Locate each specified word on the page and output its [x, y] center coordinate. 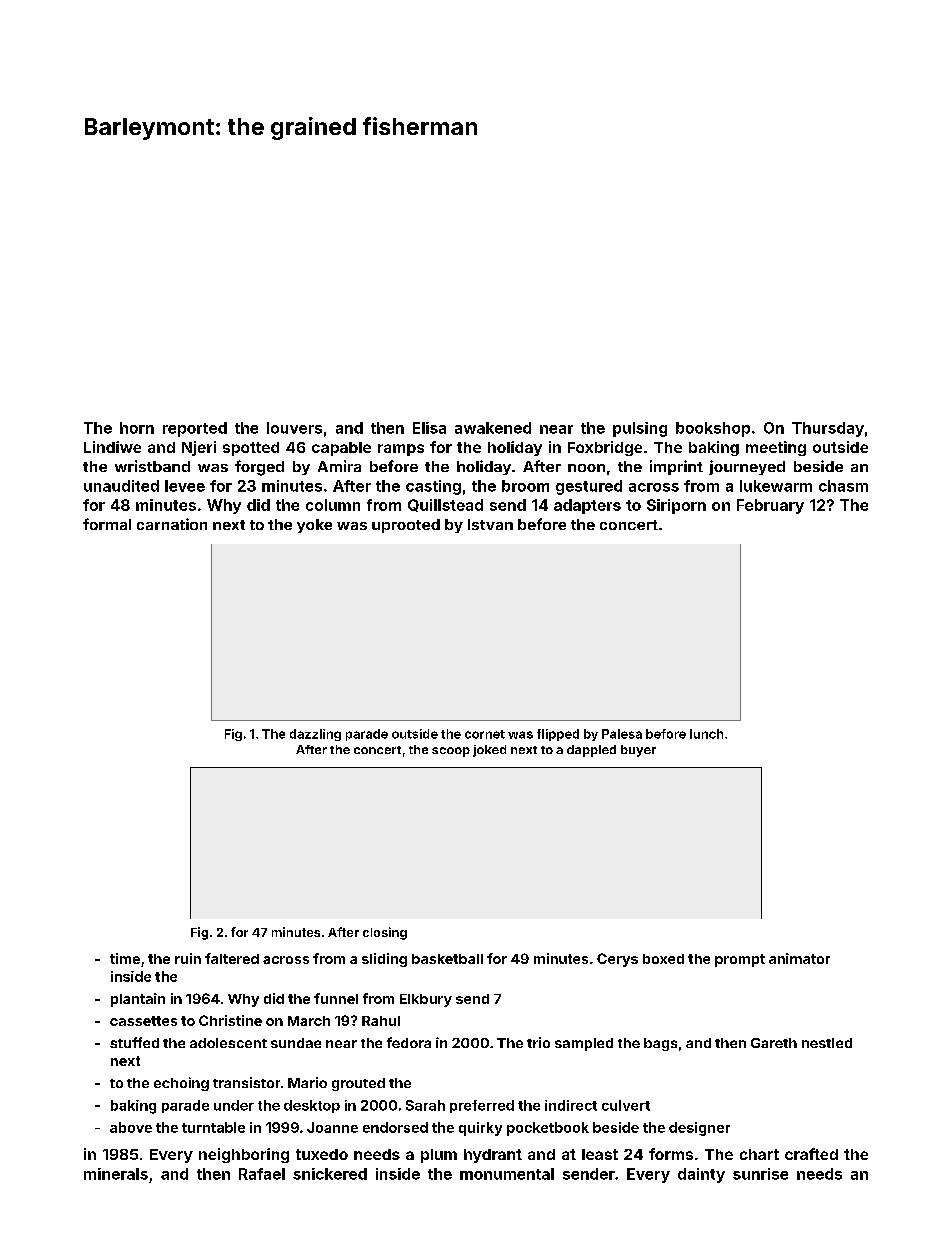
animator [799, 958]
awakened [493, 428]
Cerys [617, 960]
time [125, 958]
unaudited [121, 486]
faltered [232, 958]
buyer [638, 751]
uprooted [406, 526]
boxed [663, 959]
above [131, 1127]
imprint [676, 467]
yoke [314, 526]
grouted [358, 1084]
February [770, 506]
